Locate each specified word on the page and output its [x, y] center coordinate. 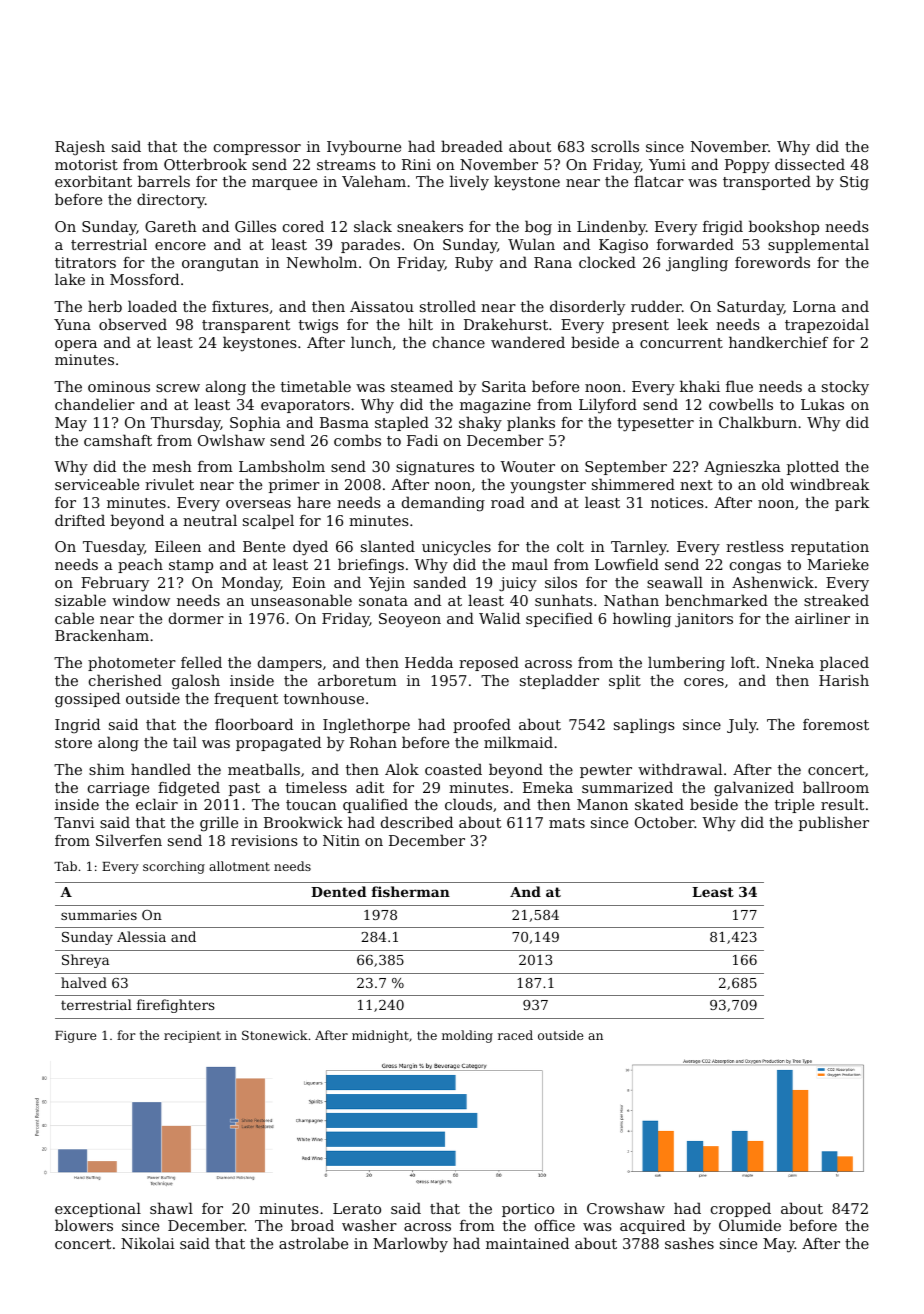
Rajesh [80, 148]
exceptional [98, 1209]
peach [140, 565]
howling [642, 620]
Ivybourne [364, 148]
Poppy [747, 166]
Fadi [422, 440]
